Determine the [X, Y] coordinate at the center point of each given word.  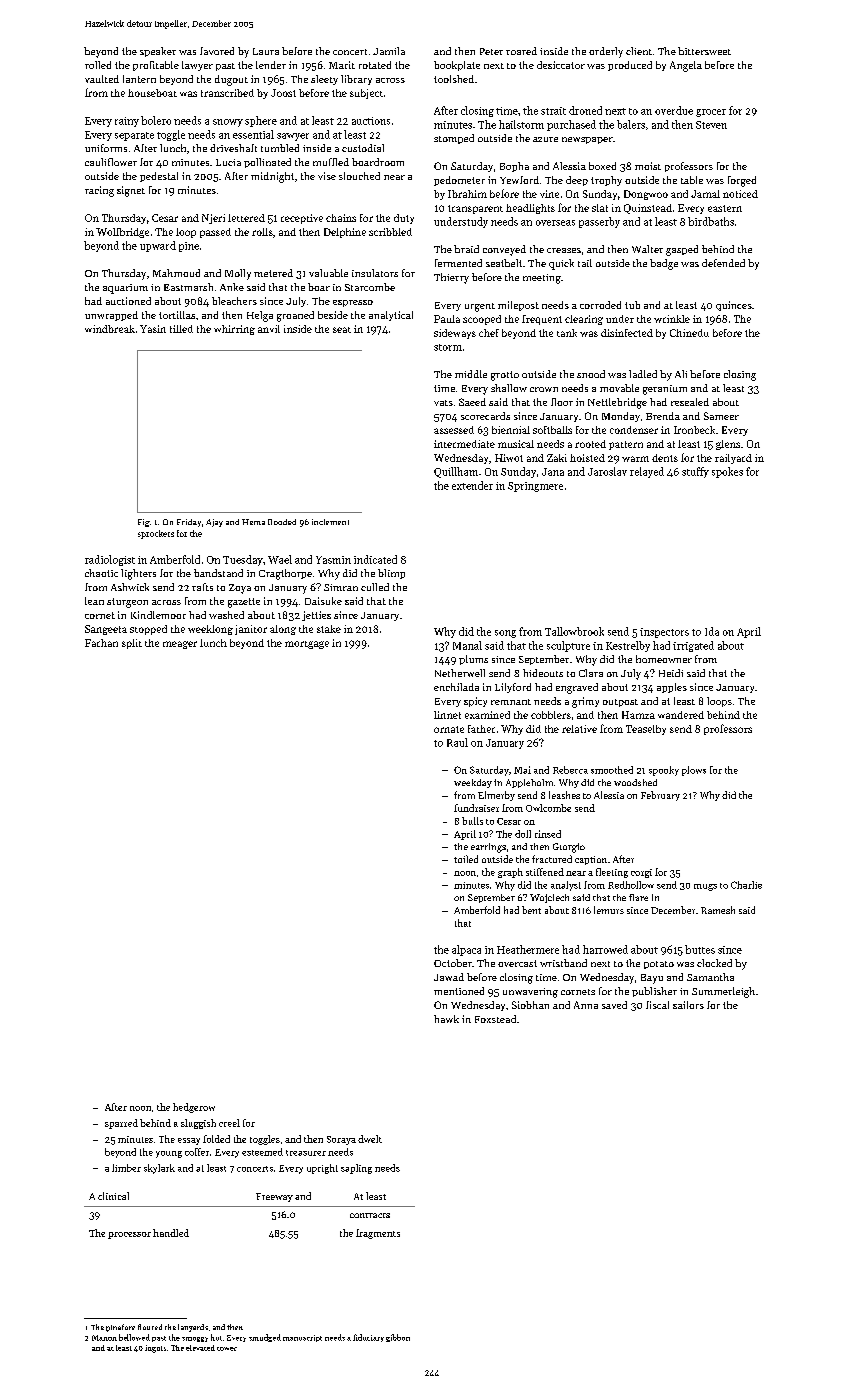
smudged [265, 1338]
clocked [714, 963]
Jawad [449, 977]
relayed [647, 472]
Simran [341, 587]
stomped [454, 139]
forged [742, 181]
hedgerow [194, 1108]
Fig [144, 523]
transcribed [227, 93]
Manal [467, 645]
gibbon [398, 1338]
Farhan [101, 643]
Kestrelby [628, 646]
